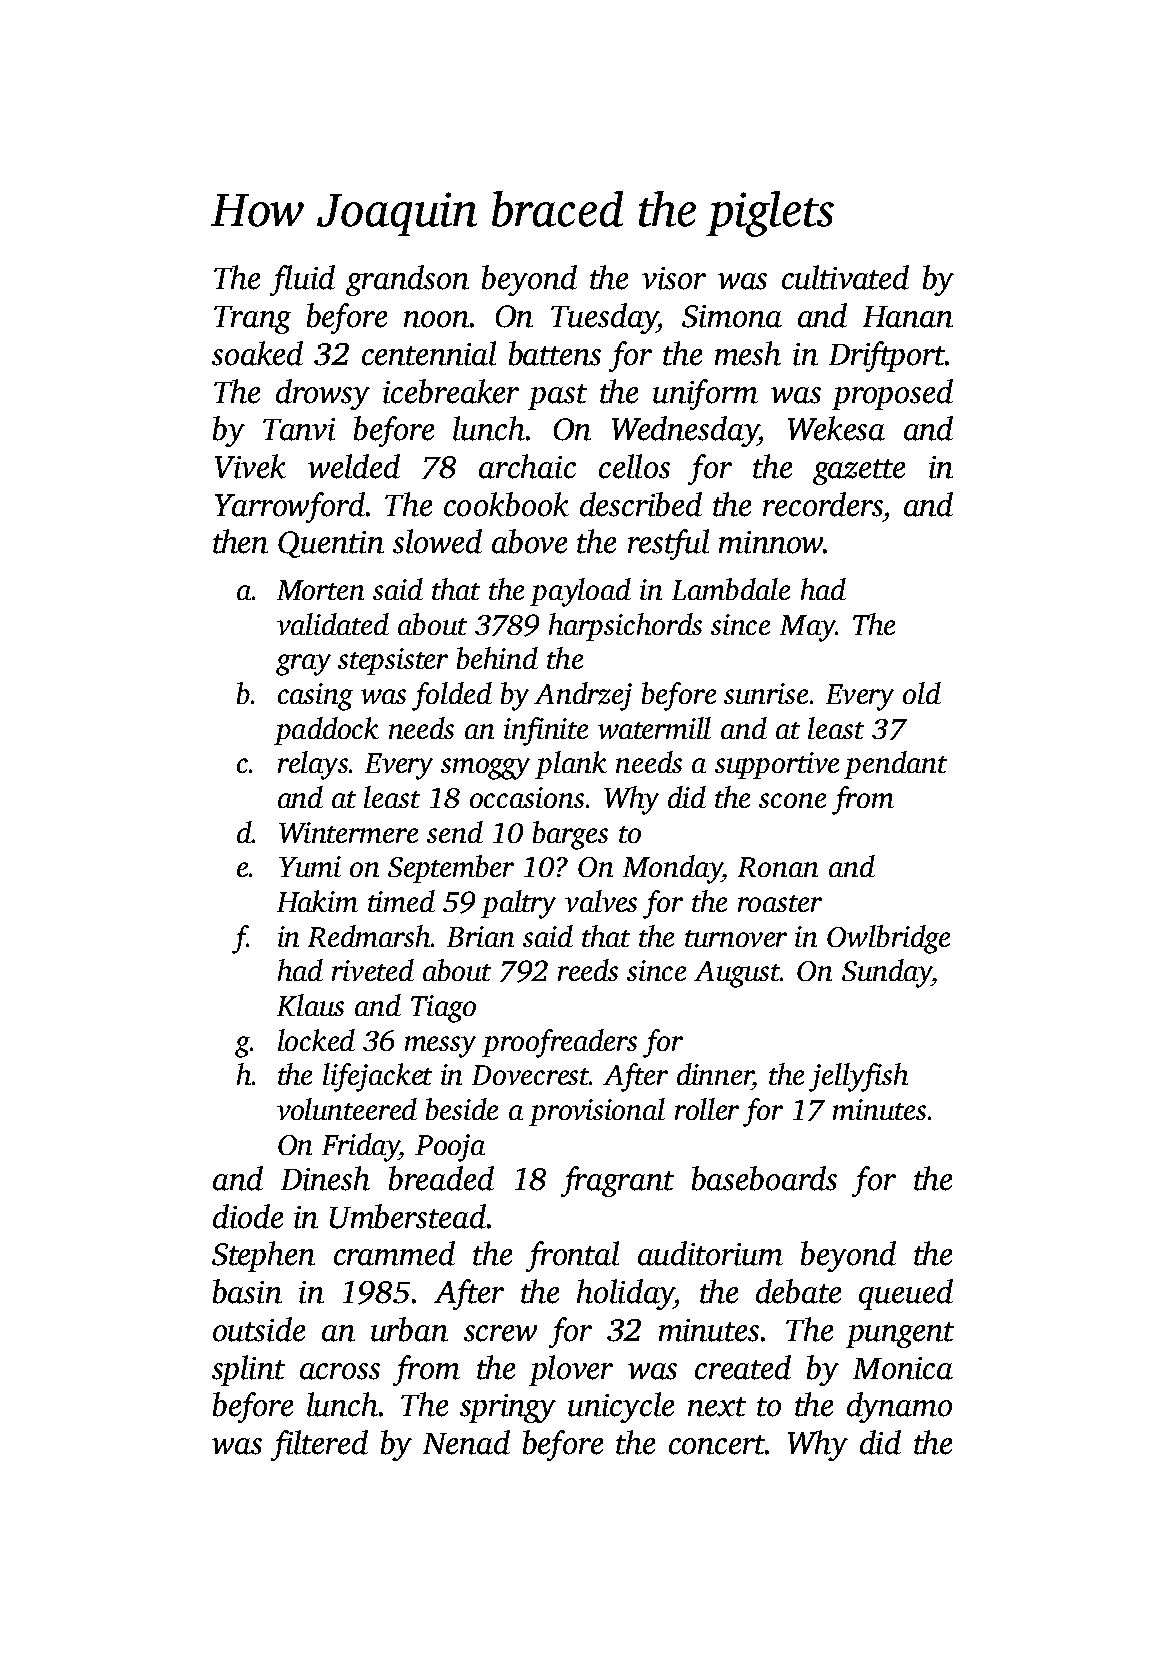 Image resolution: width=1165 pixels, height=1654 pixels. I want to click on cellos, so click(634, 466).
